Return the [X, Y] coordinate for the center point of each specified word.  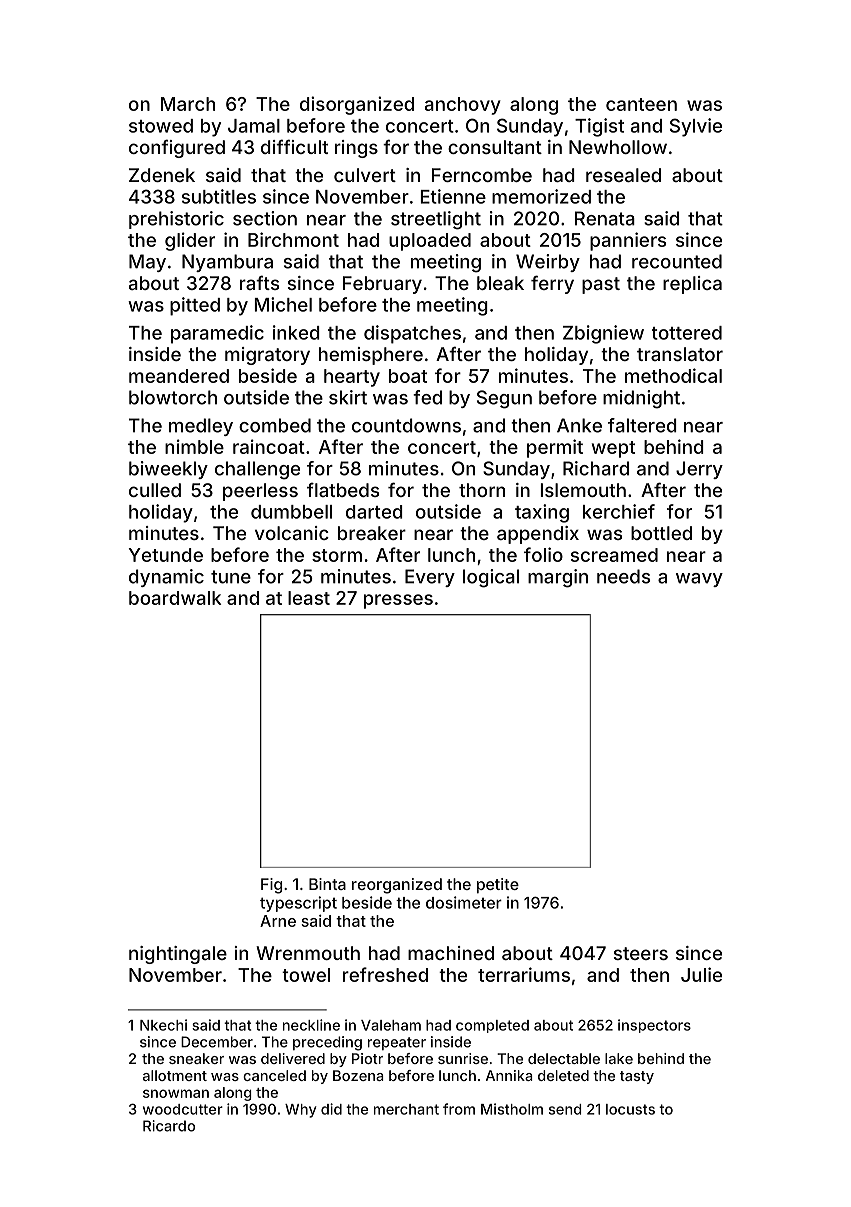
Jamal [254, 126]
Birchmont [293, 239]
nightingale [178, 955]
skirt [348, 397]
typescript [298, 904]
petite [498, 886]
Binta [327, 884]
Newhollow [618, 147]
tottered [687, 333]
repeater [397, 1043]
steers [641, 953]
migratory [267, 356]
